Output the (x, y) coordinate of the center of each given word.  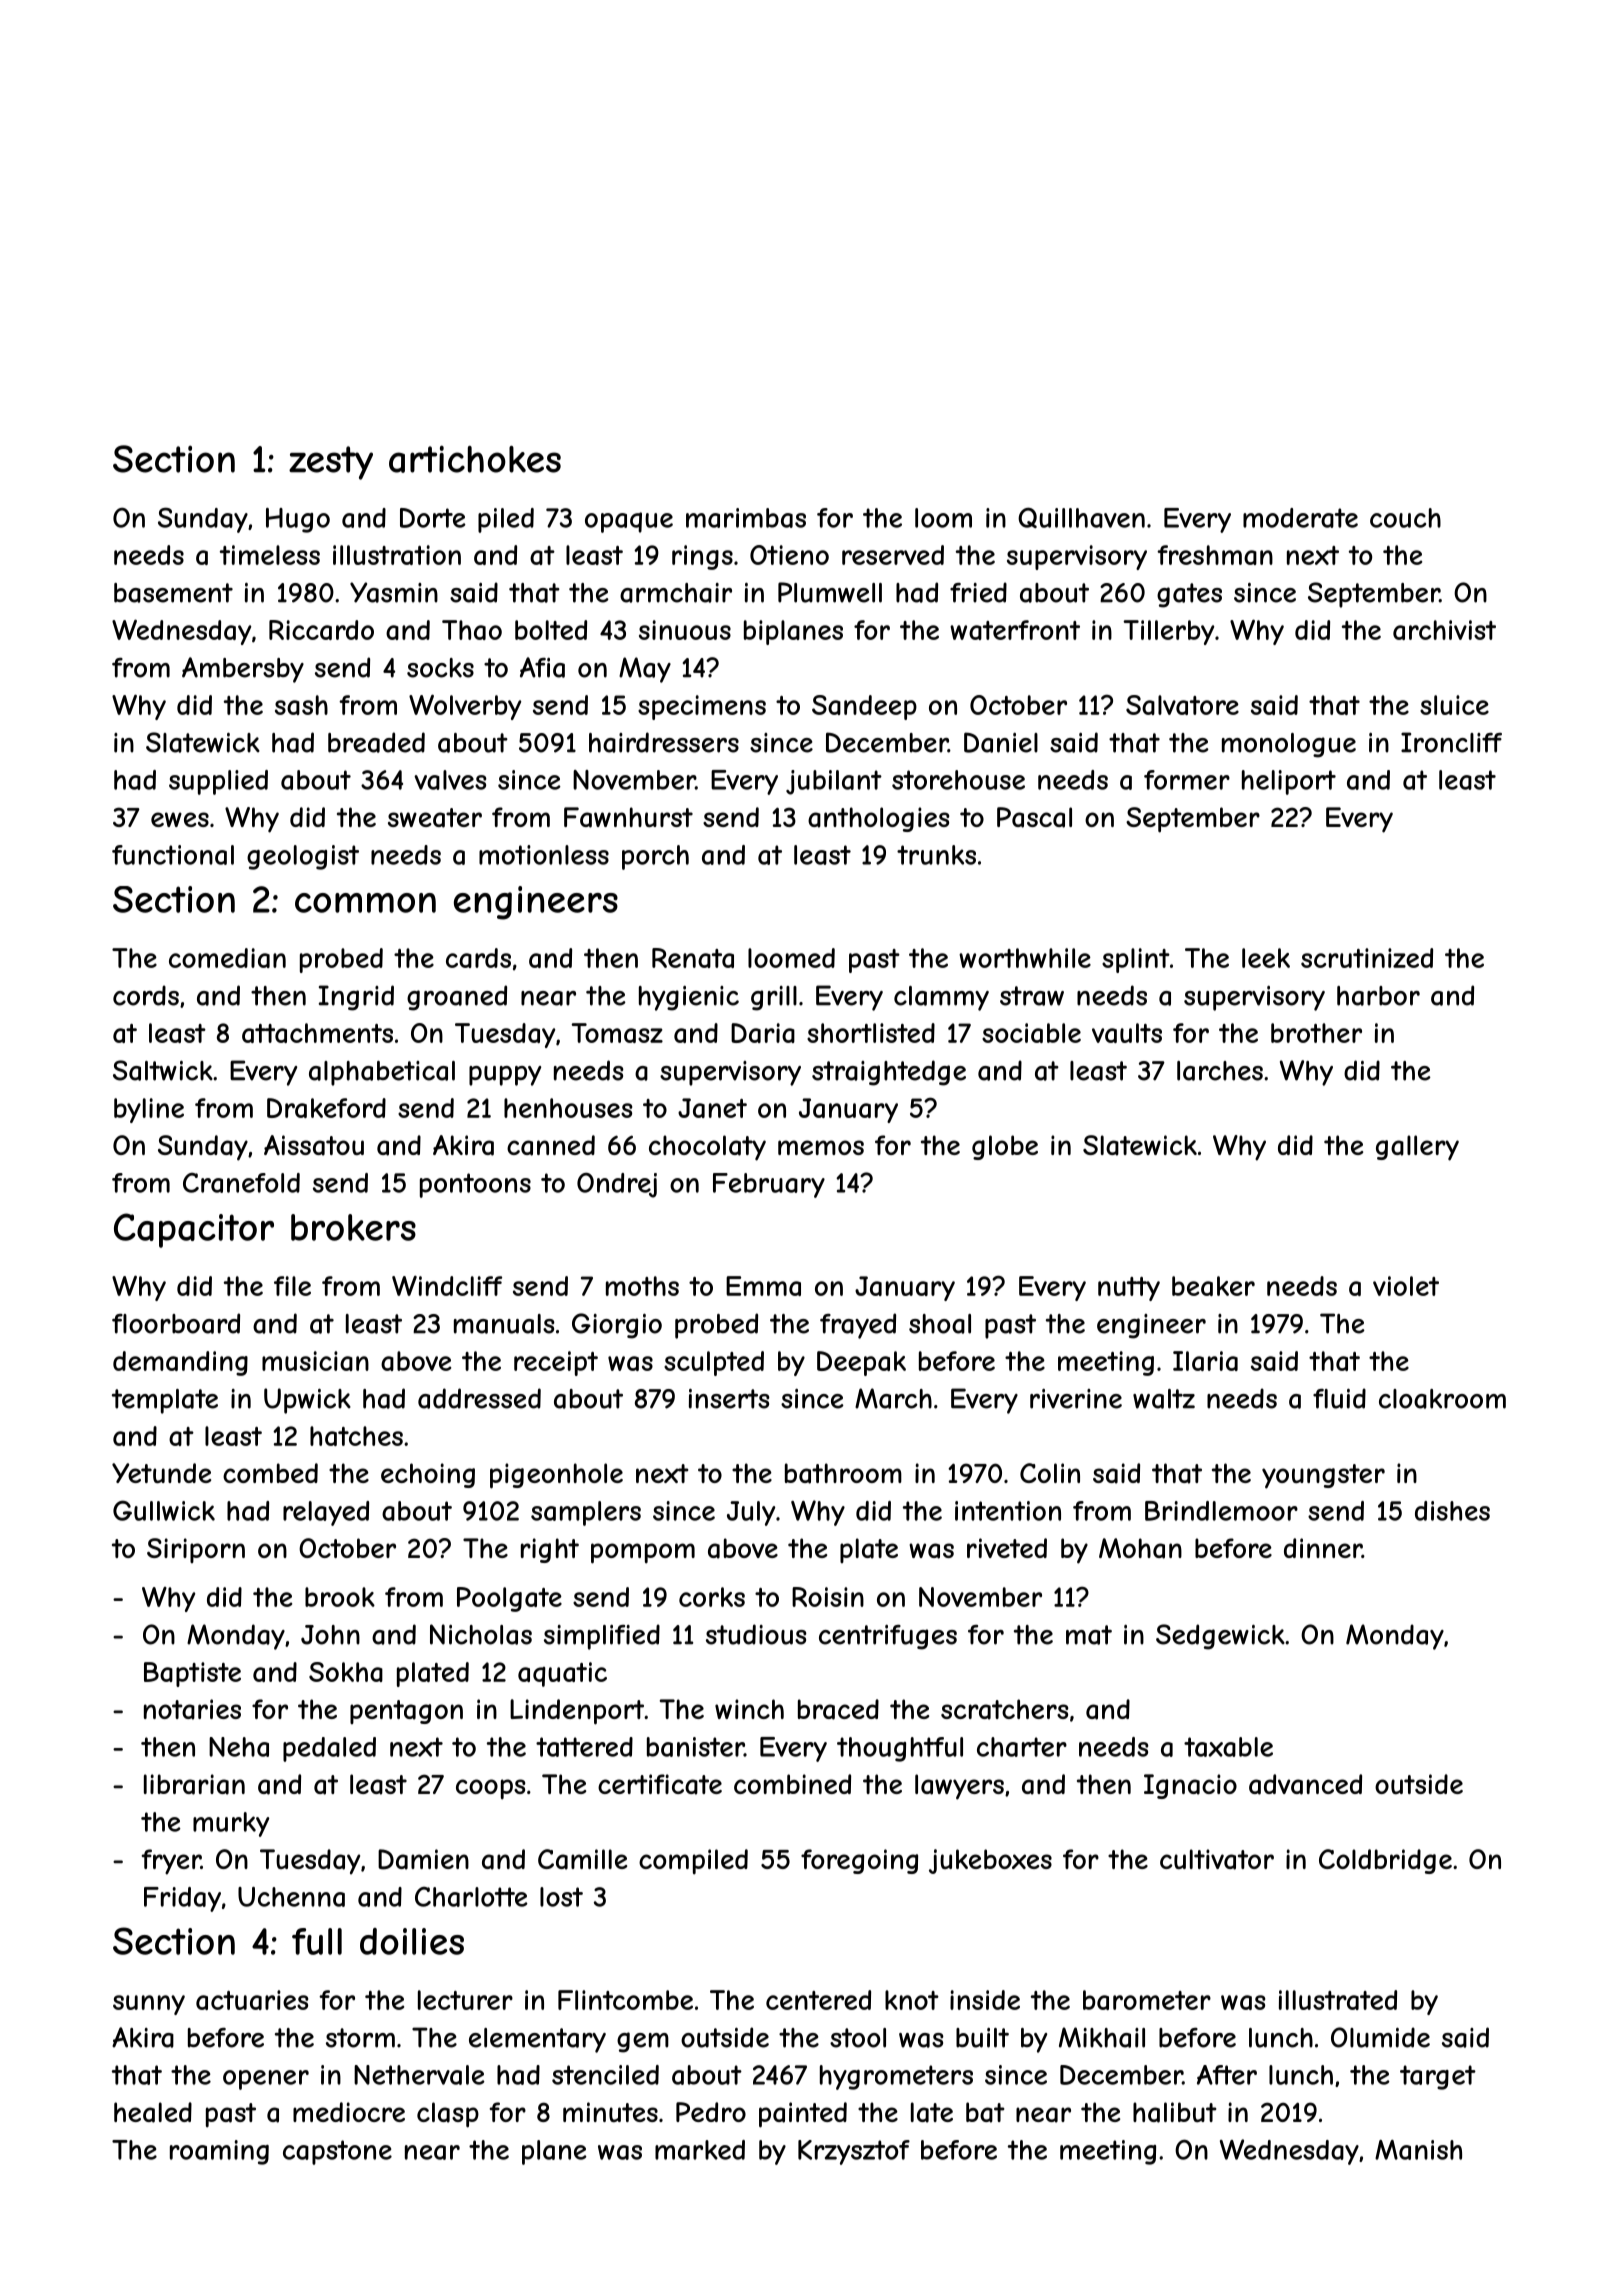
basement (173, 593)
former (1187, 780)
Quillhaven (1081, 517)
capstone (337, 2152)
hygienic (689, 998)
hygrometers (896, 2077)
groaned (457, 998)
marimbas (746, 518)
